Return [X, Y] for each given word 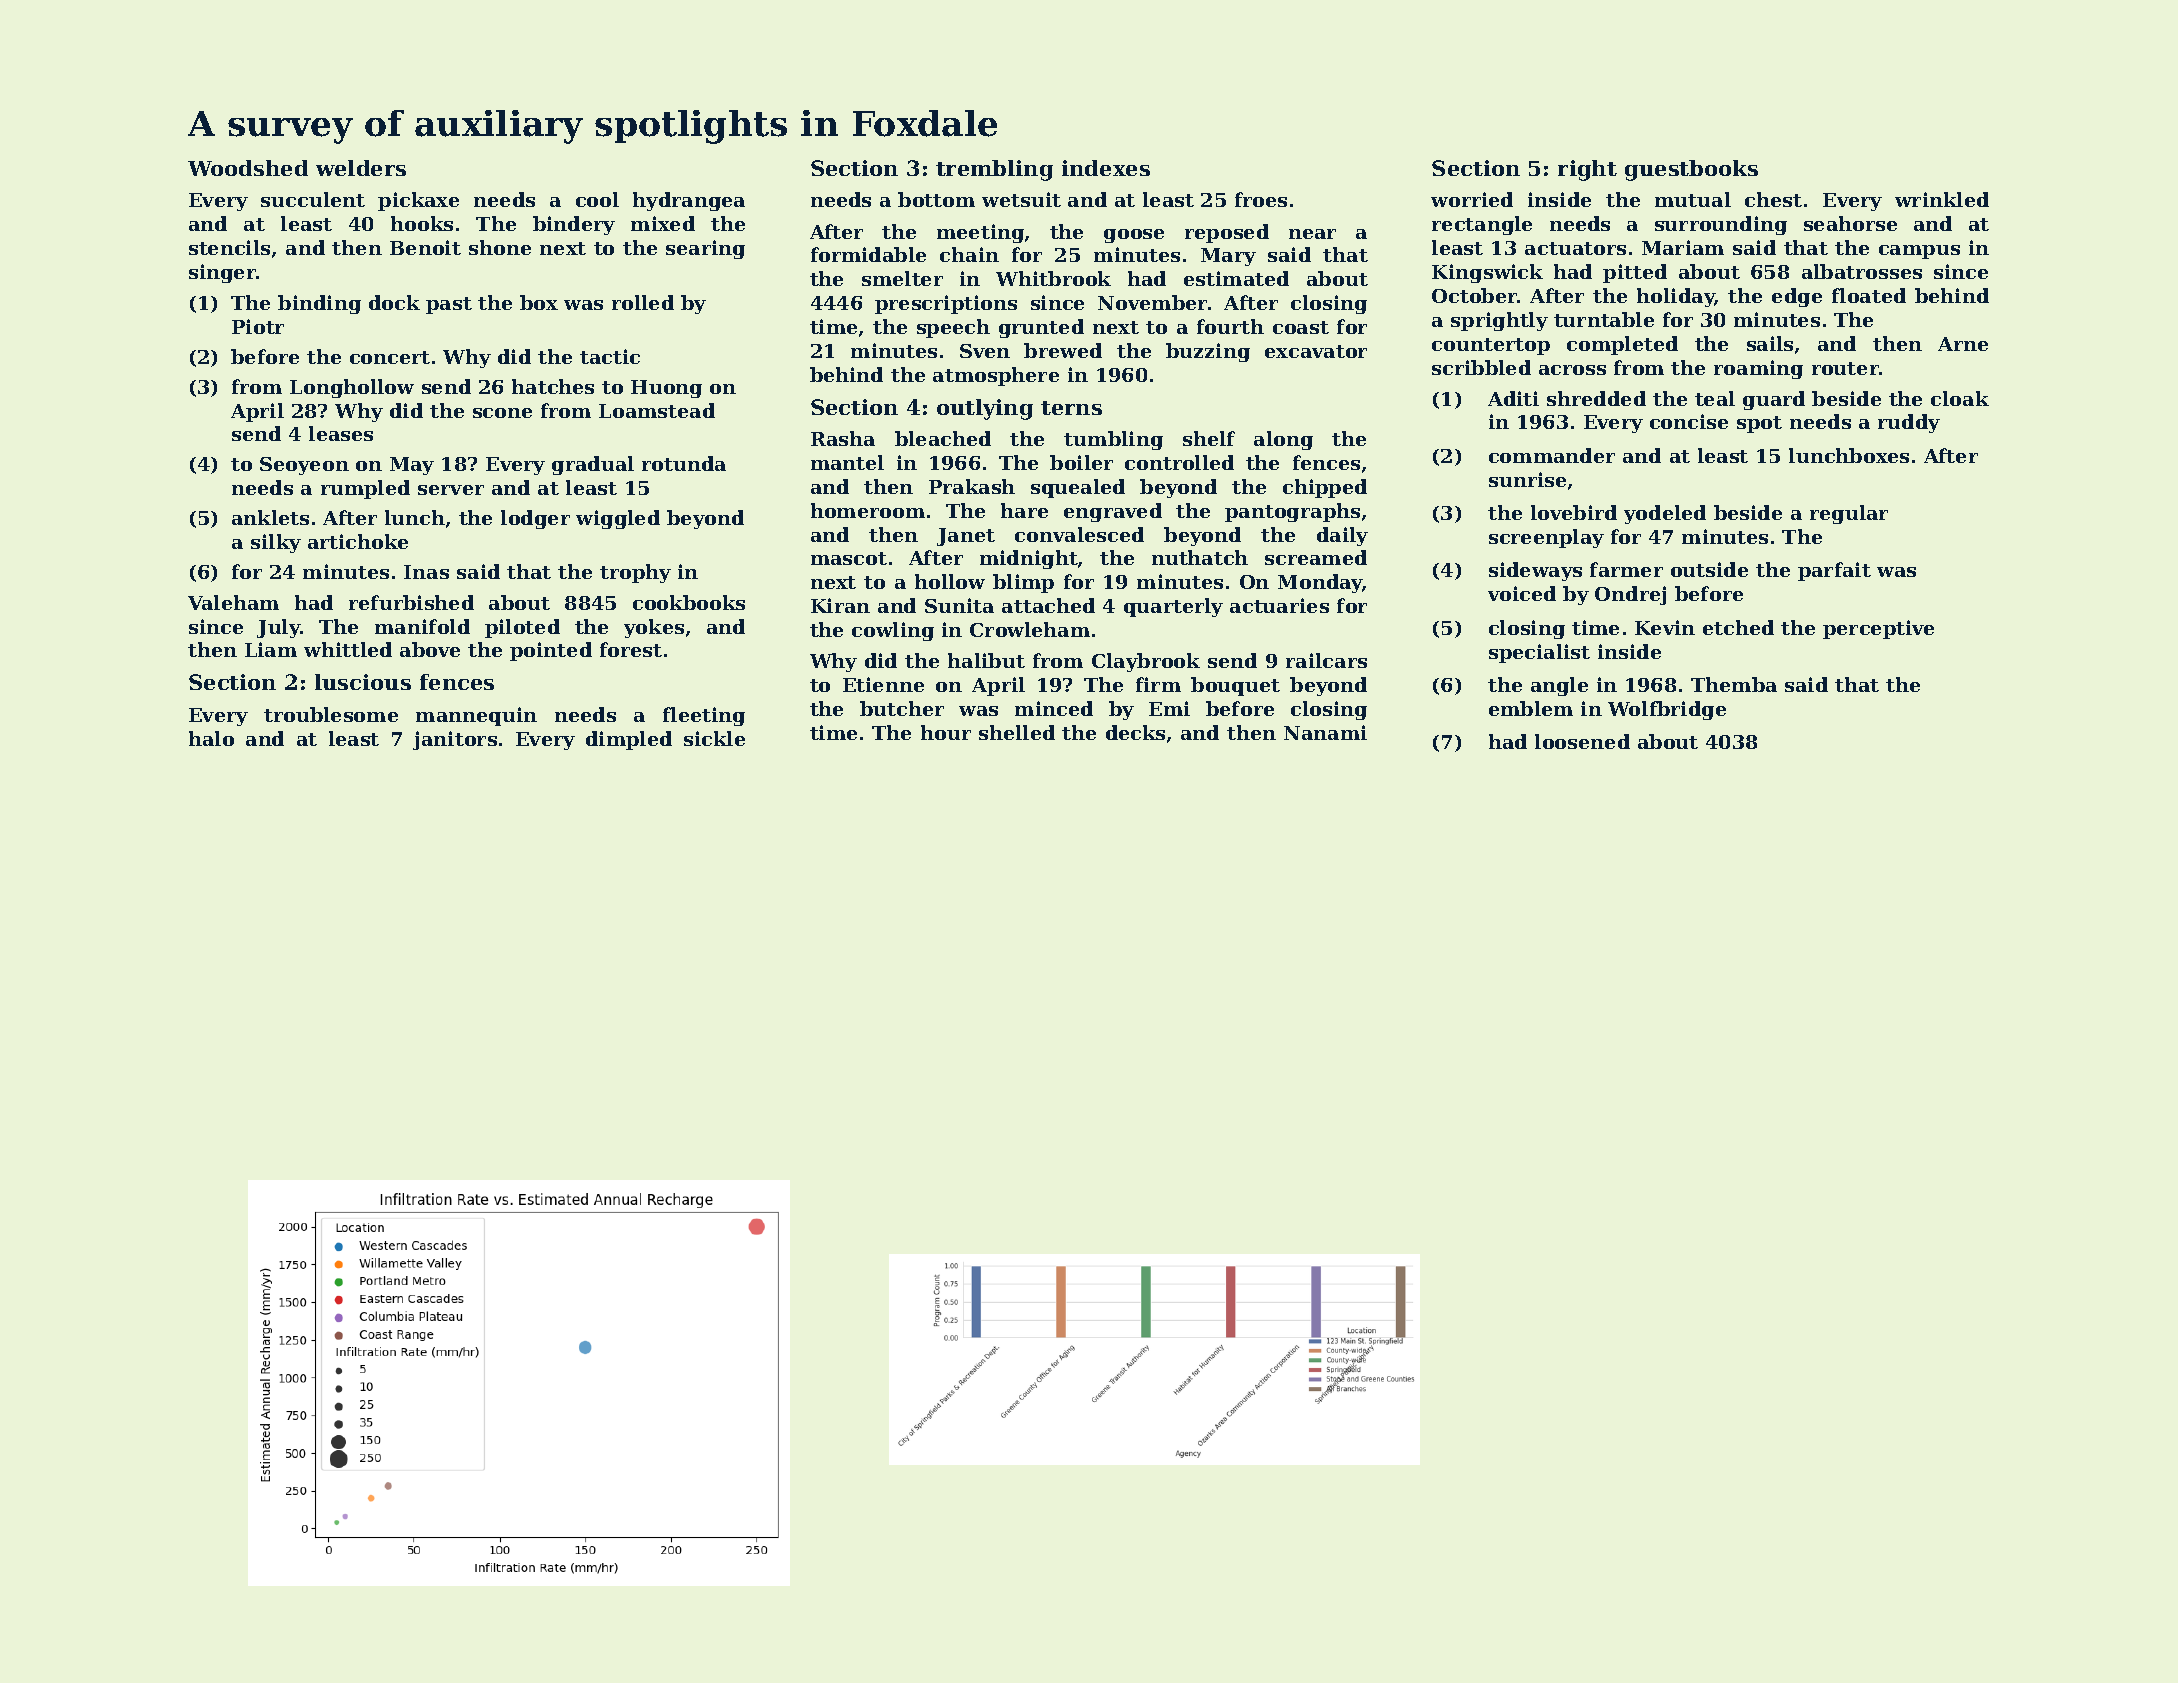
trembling [994, 170]
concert [390, 357]
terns [1071, 408]
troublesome [331, 714]
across [1572, 370]
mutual [1693, 199]
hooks [422, 223]
